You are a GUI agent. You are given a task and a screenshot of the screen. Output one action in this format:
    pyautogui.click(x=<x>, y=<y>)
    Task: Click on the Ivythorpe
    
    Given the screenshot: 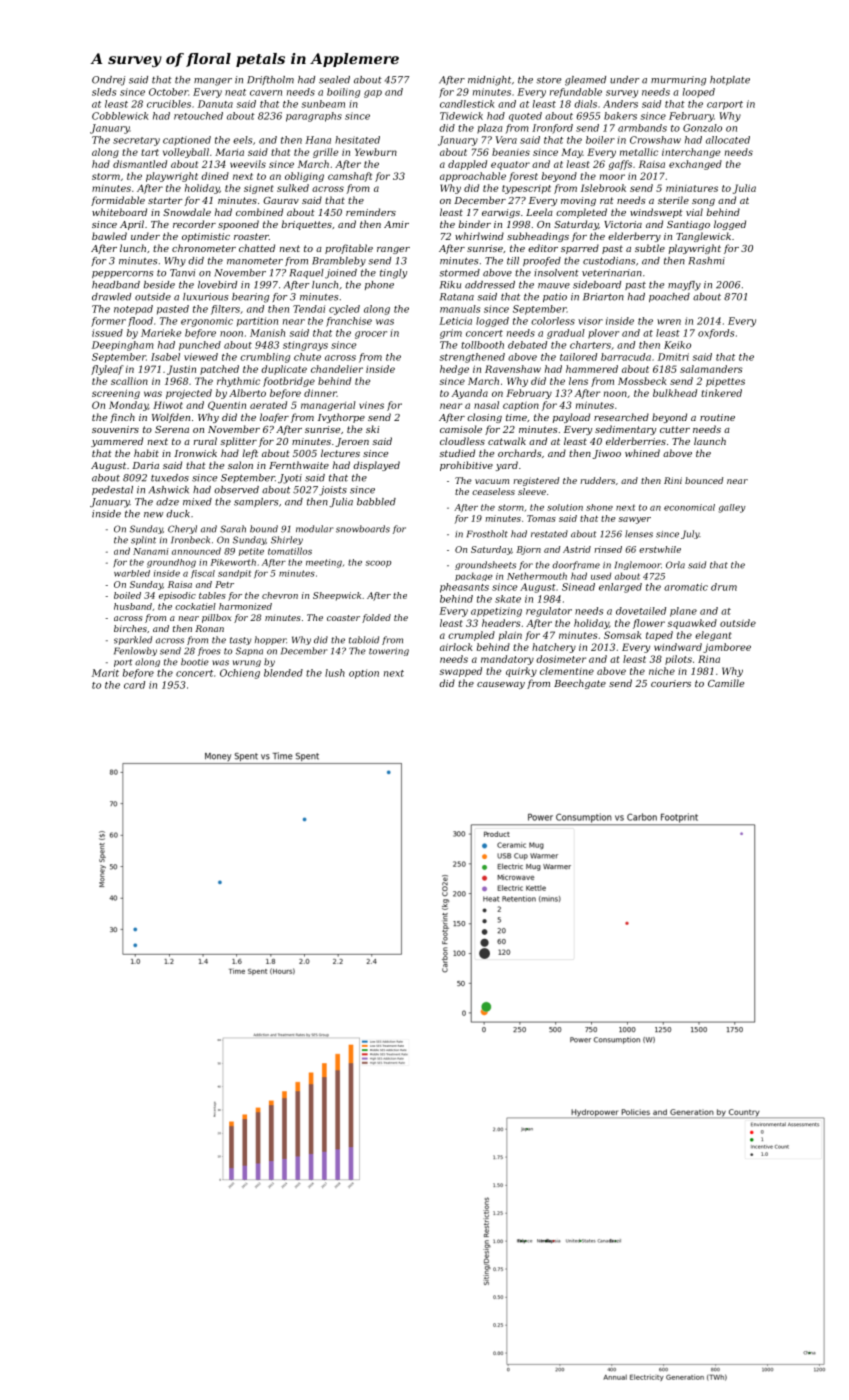 What is the action you would take?
    pyautogui.click(x=341, y=418)
